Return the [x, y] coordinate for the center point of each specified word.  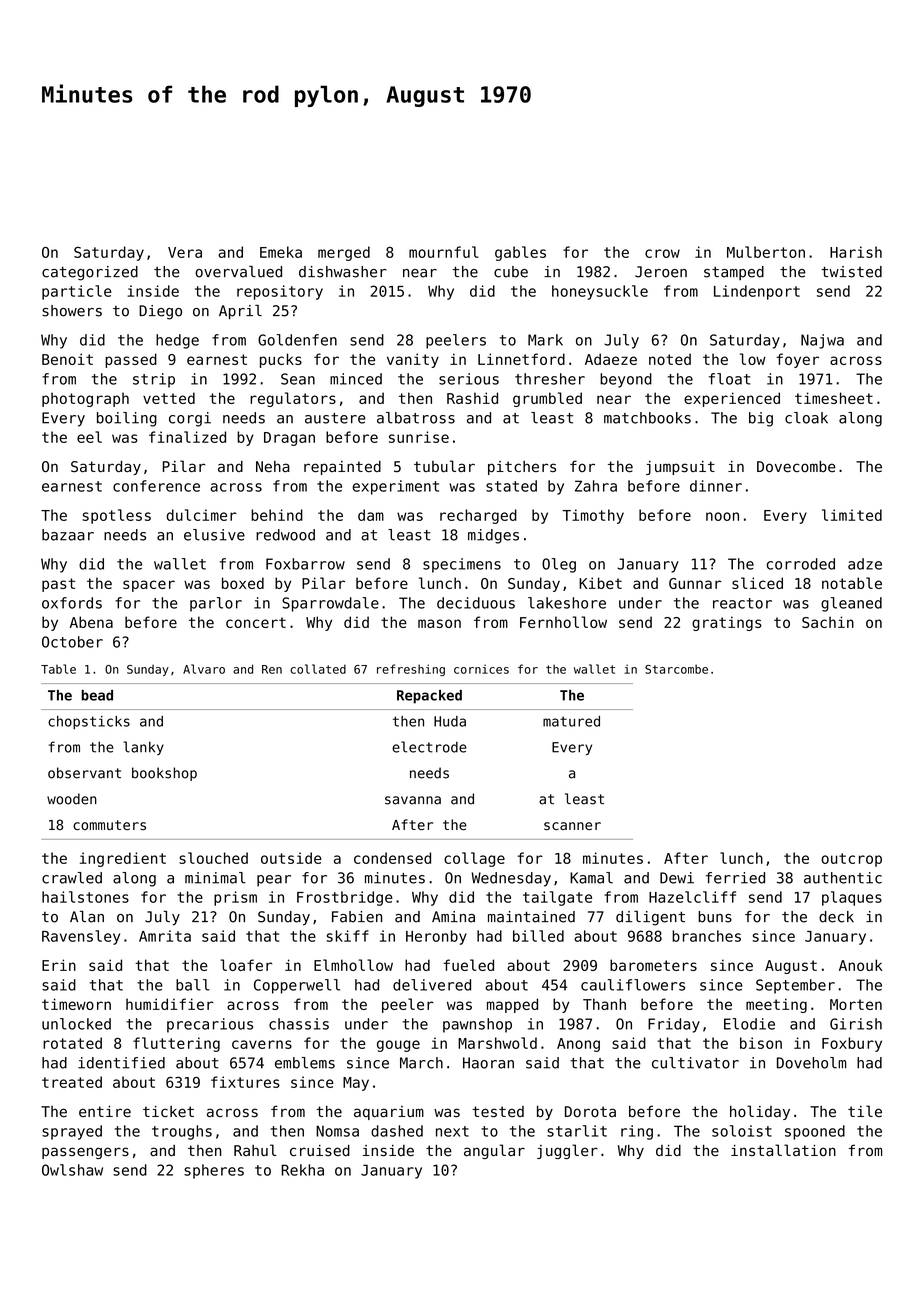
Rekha [302, 1170]
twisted [851, 272]
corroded [801, 564]
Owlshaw [72, 1170]
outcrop [851, 860]
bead [97, 695]
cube [511, 272]
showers [72, 311]
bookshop [164, 774]
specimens [462, 565]
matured [571, 721]
